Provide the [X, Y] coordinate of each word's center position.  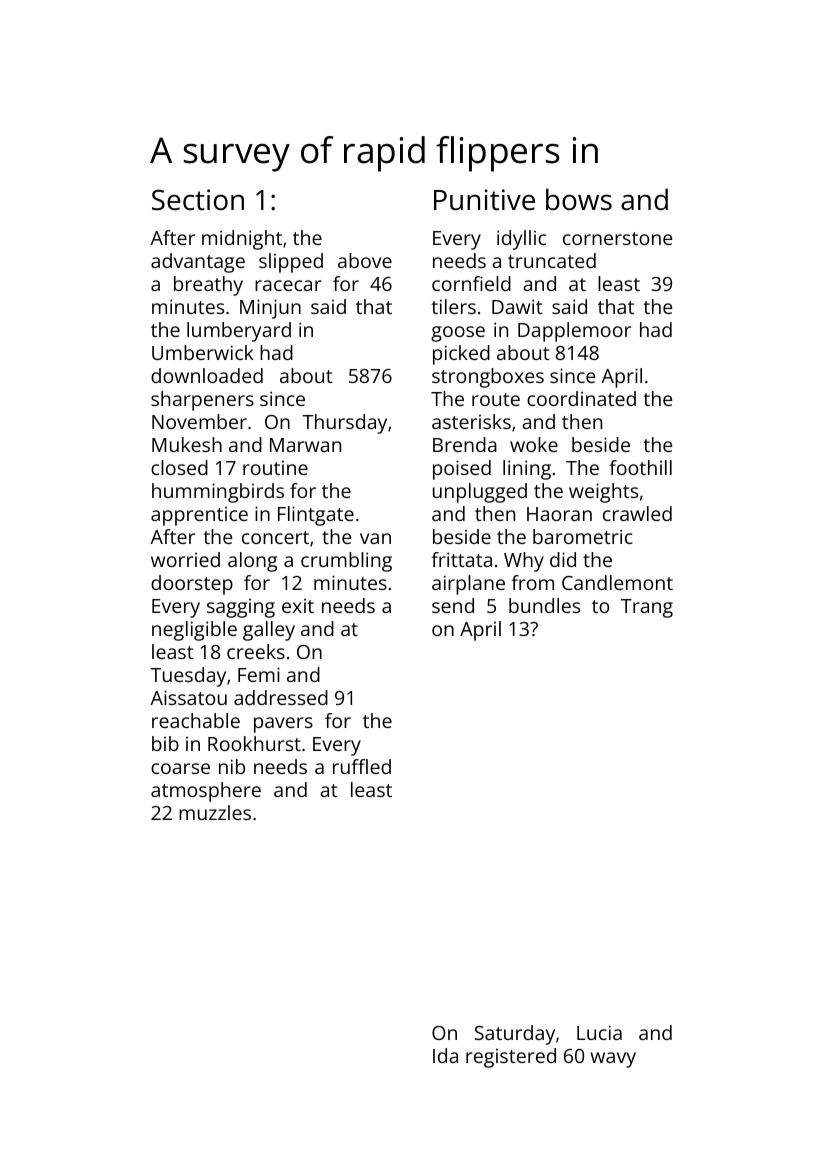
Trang [647, 608]
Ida [445, 1055]
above [365, 260]
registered [511, 1058]
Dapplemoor [574, 332]
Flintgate [316, 516]
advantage [198, 263]
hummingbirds [218, 493]
